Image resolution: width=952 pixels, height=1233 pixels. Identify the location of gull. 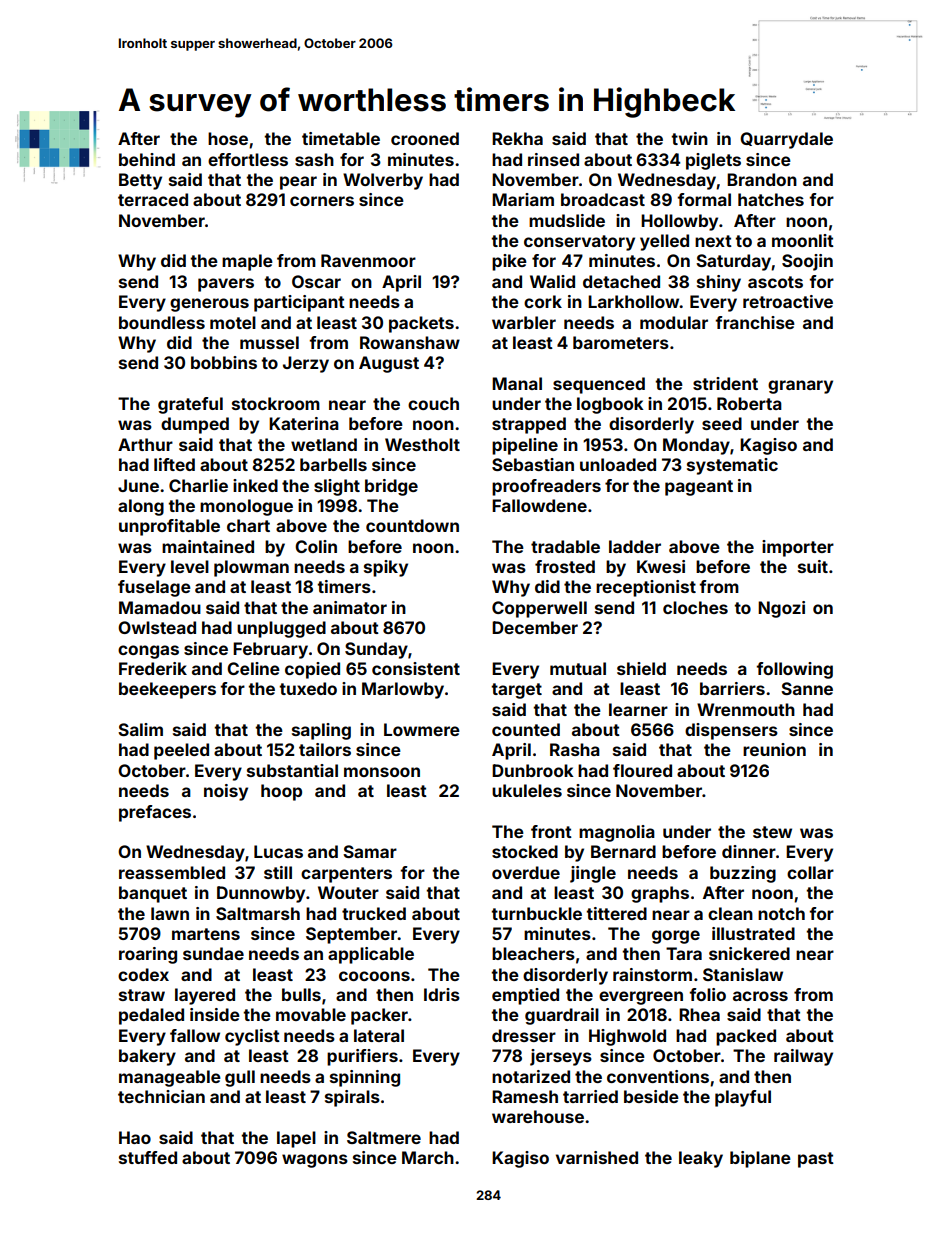
(240, 1078).
